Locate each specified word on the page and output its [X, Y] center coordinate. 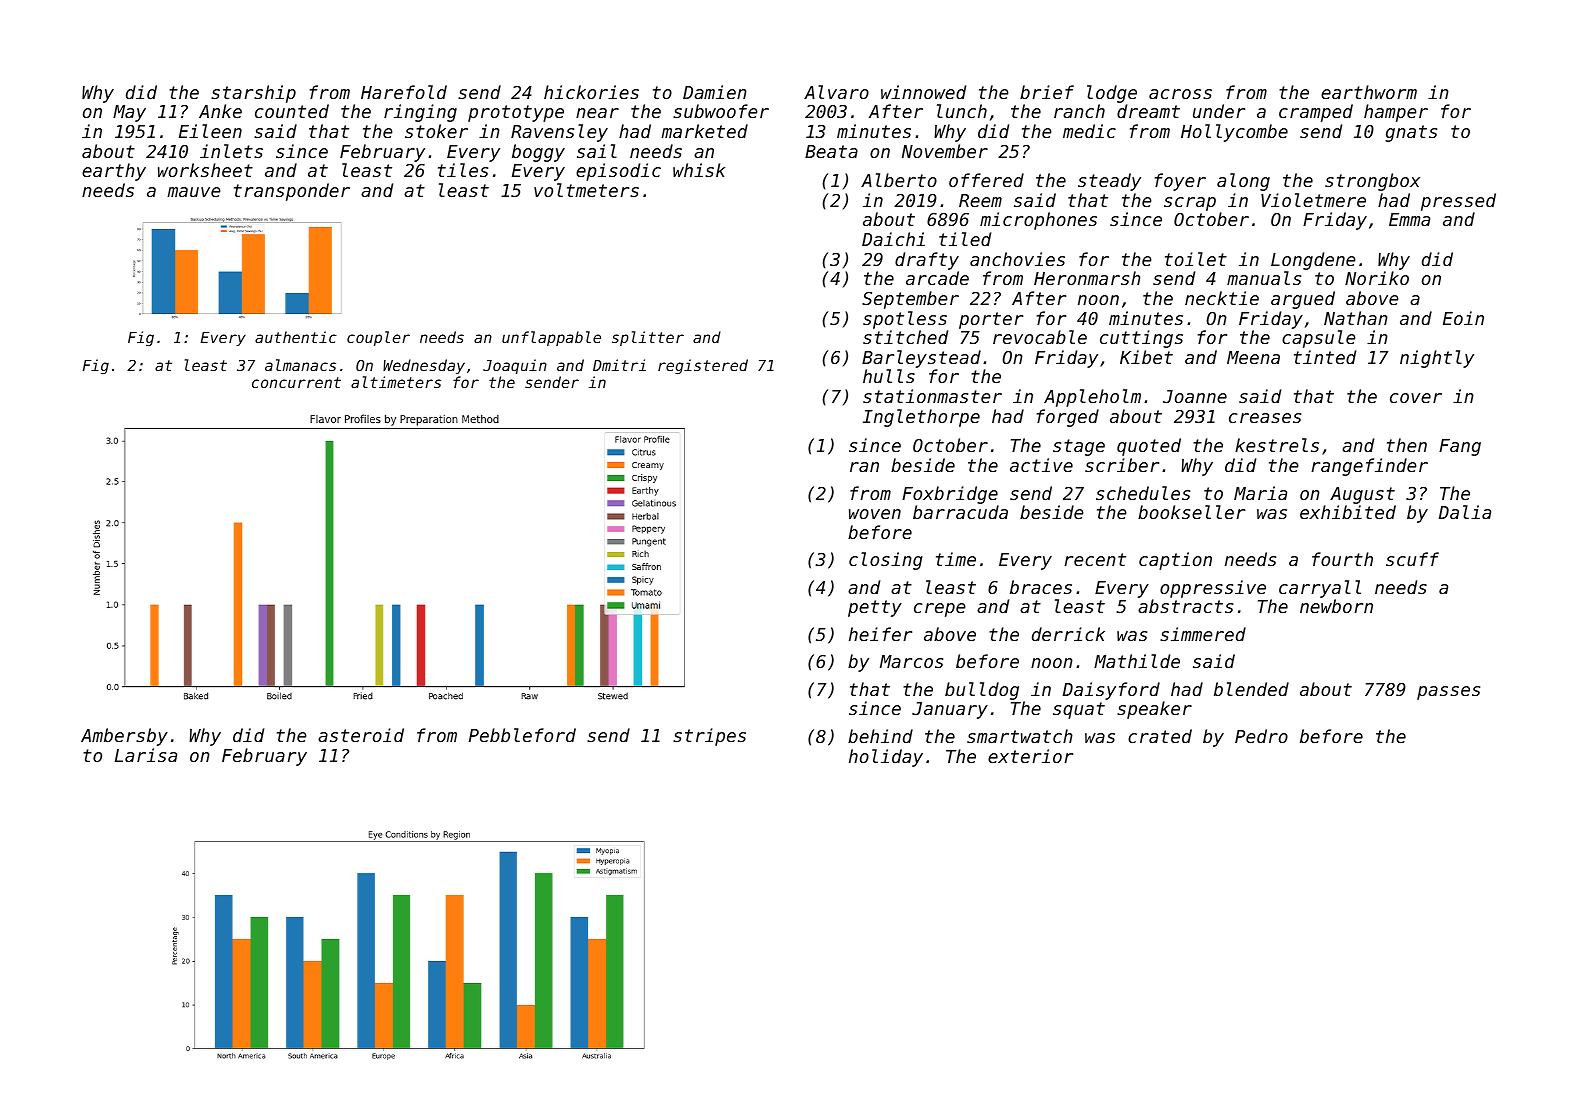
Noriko [1377, 278]
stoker [436, 131]
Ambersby [124, 737]
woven [875, 514]
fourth [1342, 559]
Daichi [893, 239]
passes [1448, 693]
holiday [886, 758]
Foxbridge [950, 495]
